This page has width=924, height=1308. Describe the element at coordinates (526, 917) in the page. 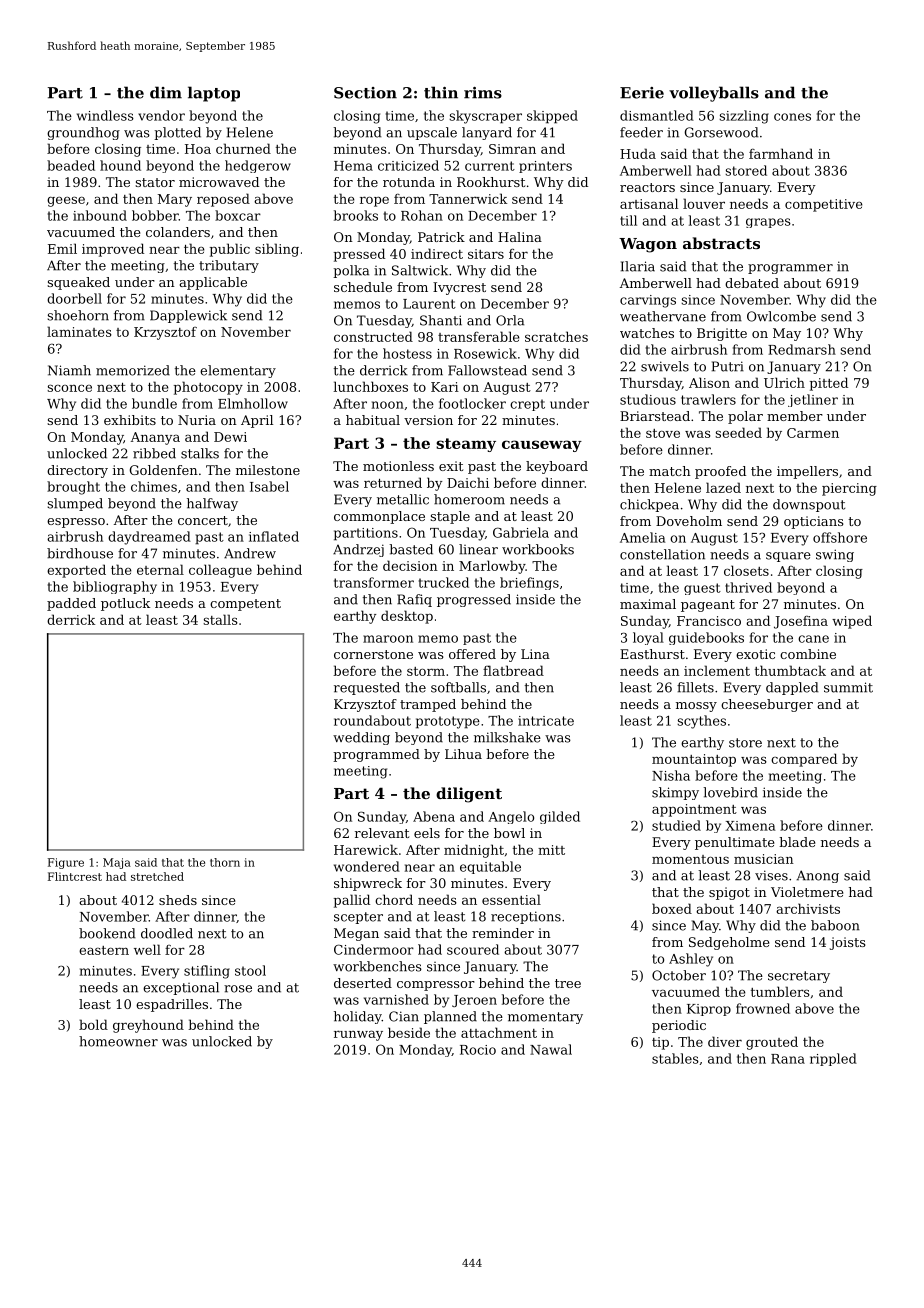

I see `receptions` at that location.
